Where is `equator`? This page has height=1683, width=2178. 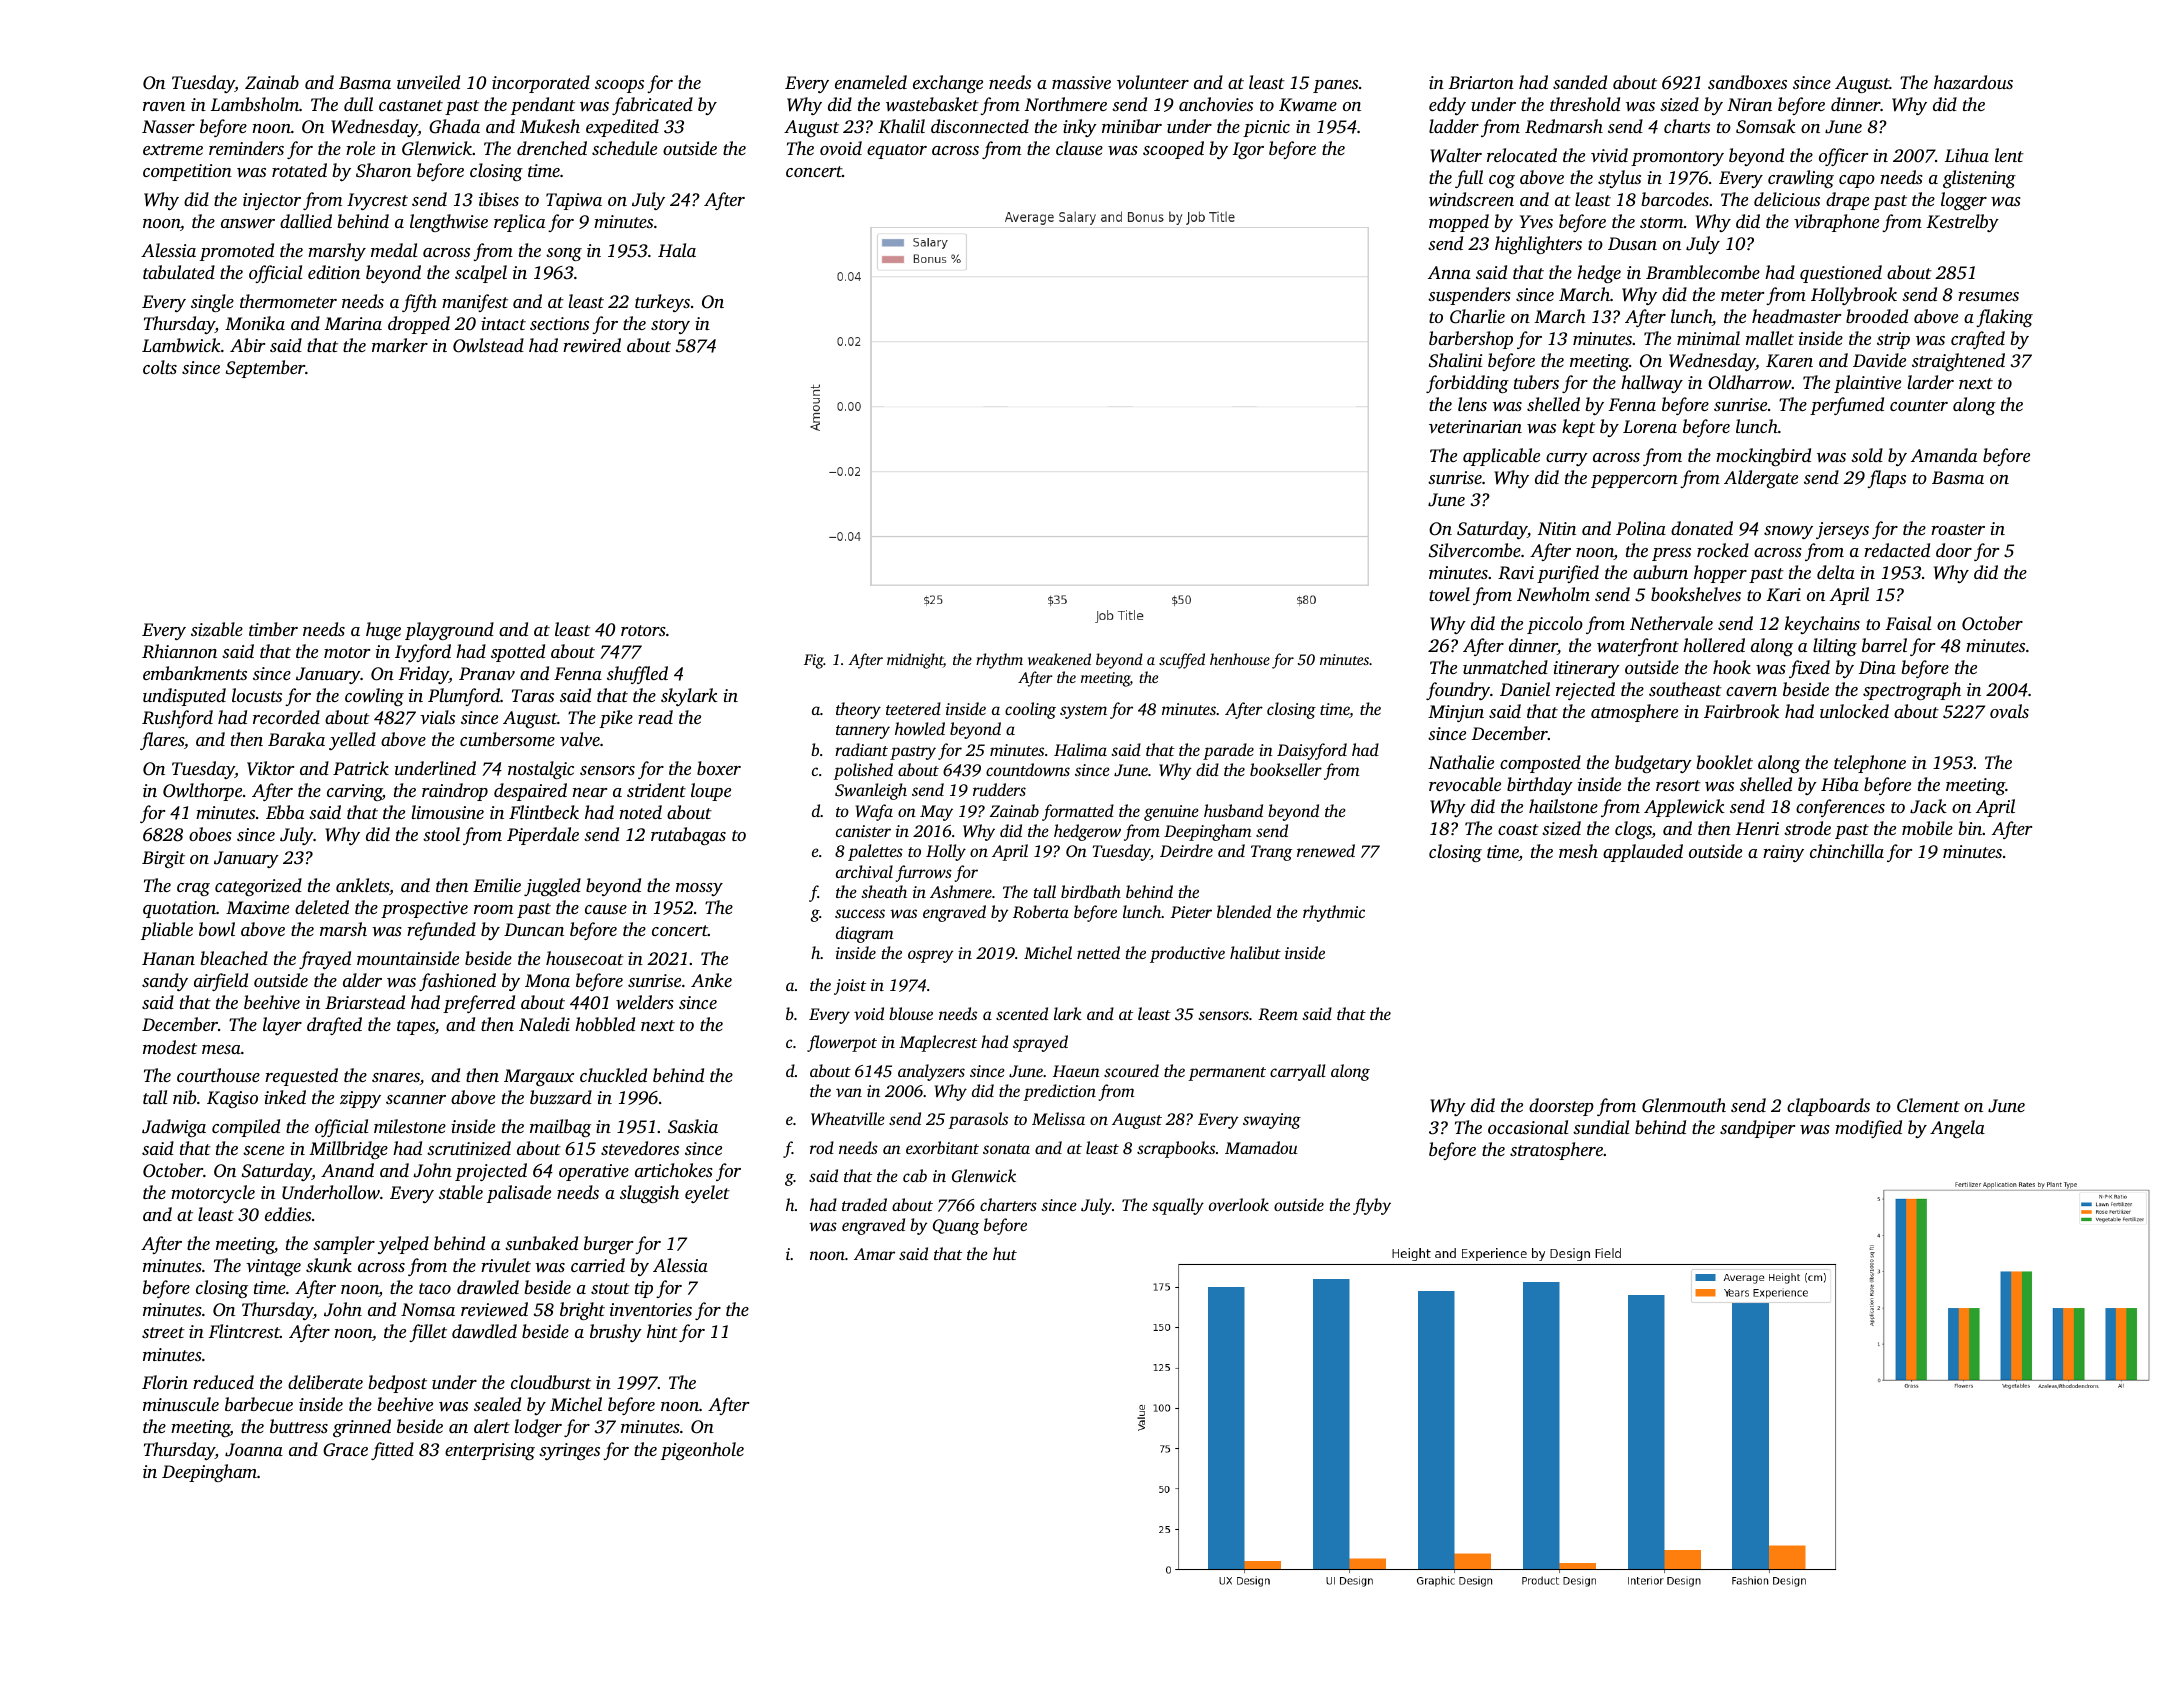 equator is located at coordinates (897, 151).
